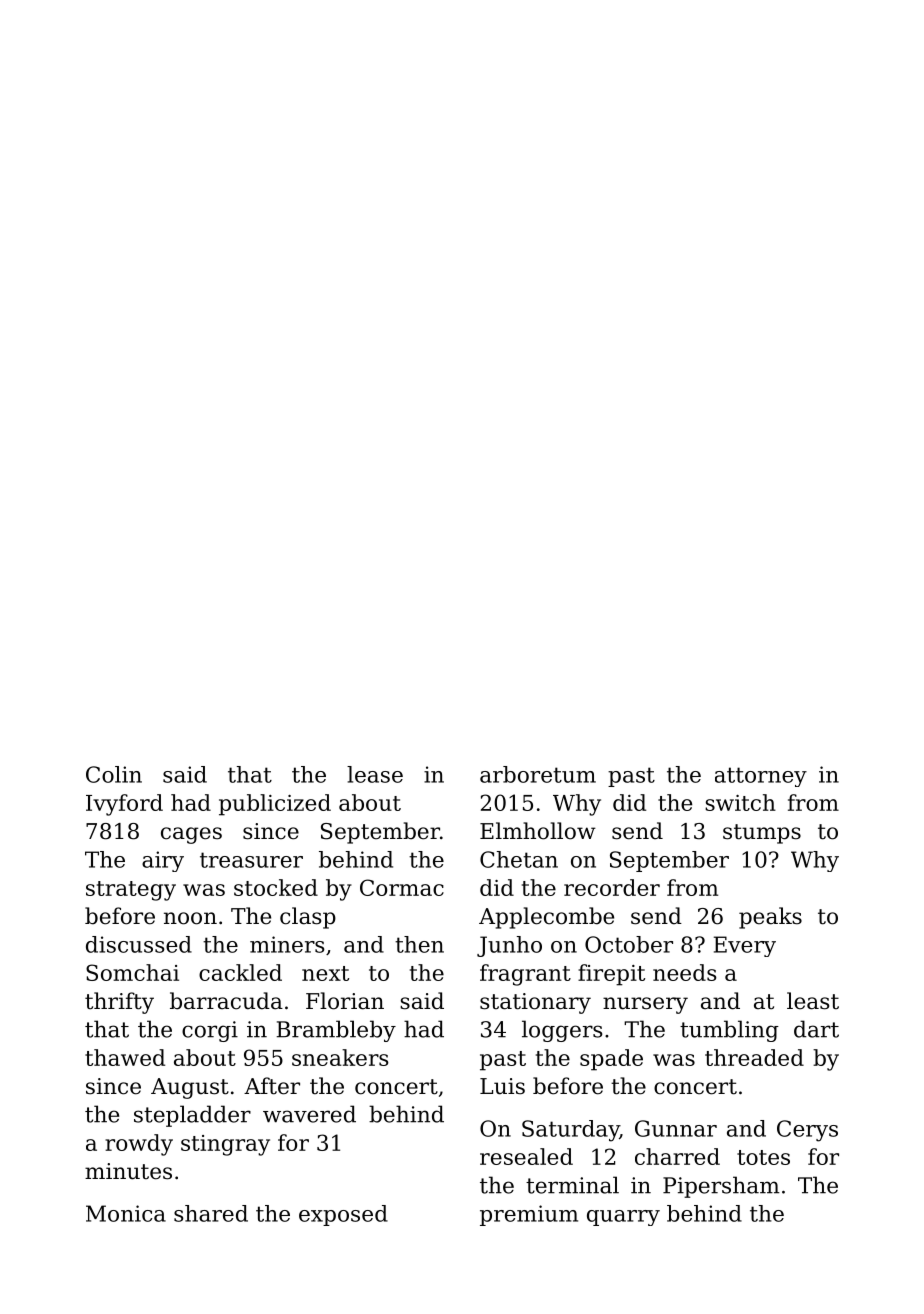  Describe the element at coordinates (645, 1005) in the screenshot. I see `nursery` at that location.
